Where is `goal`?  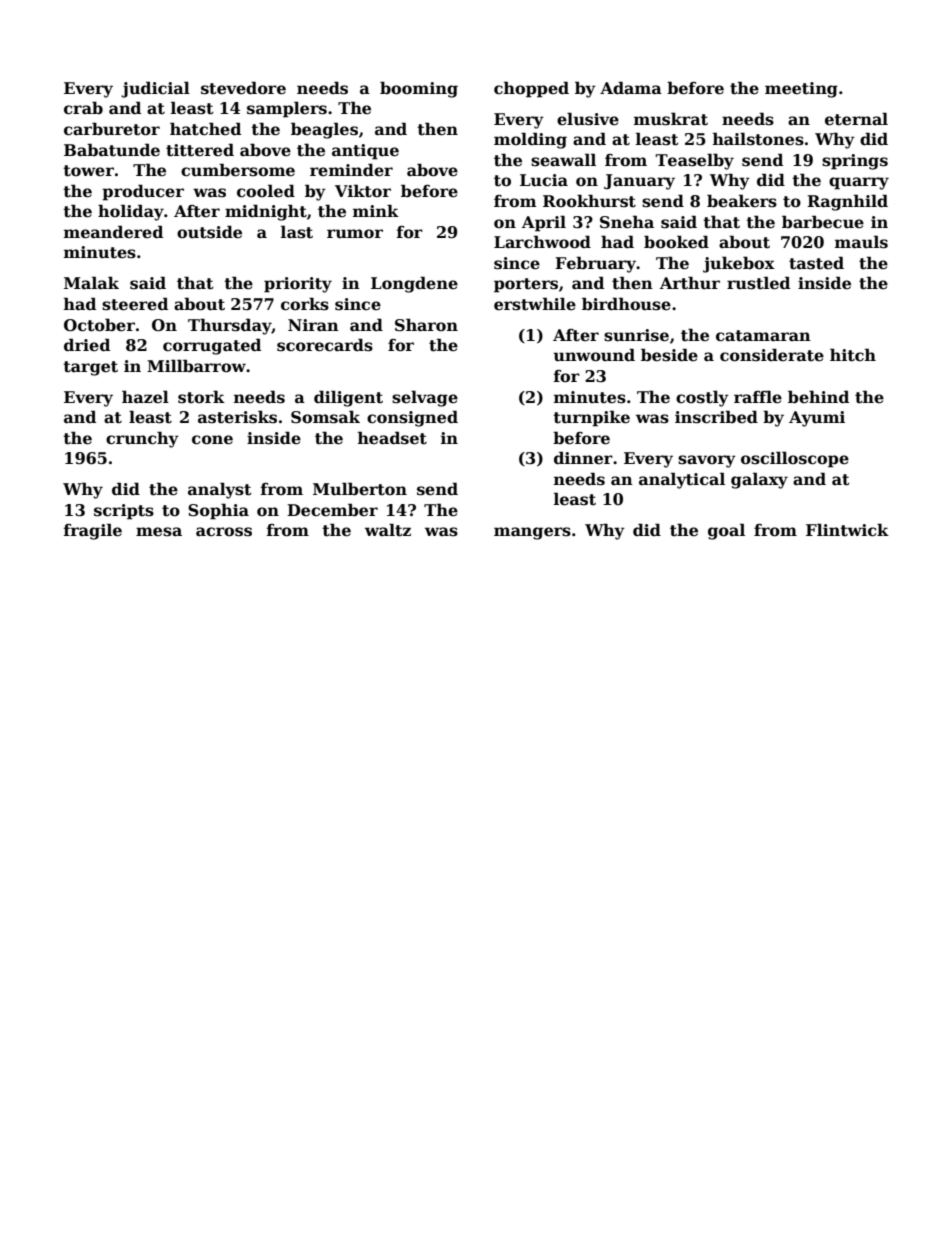
goal is located at coordinates (726, 531).
